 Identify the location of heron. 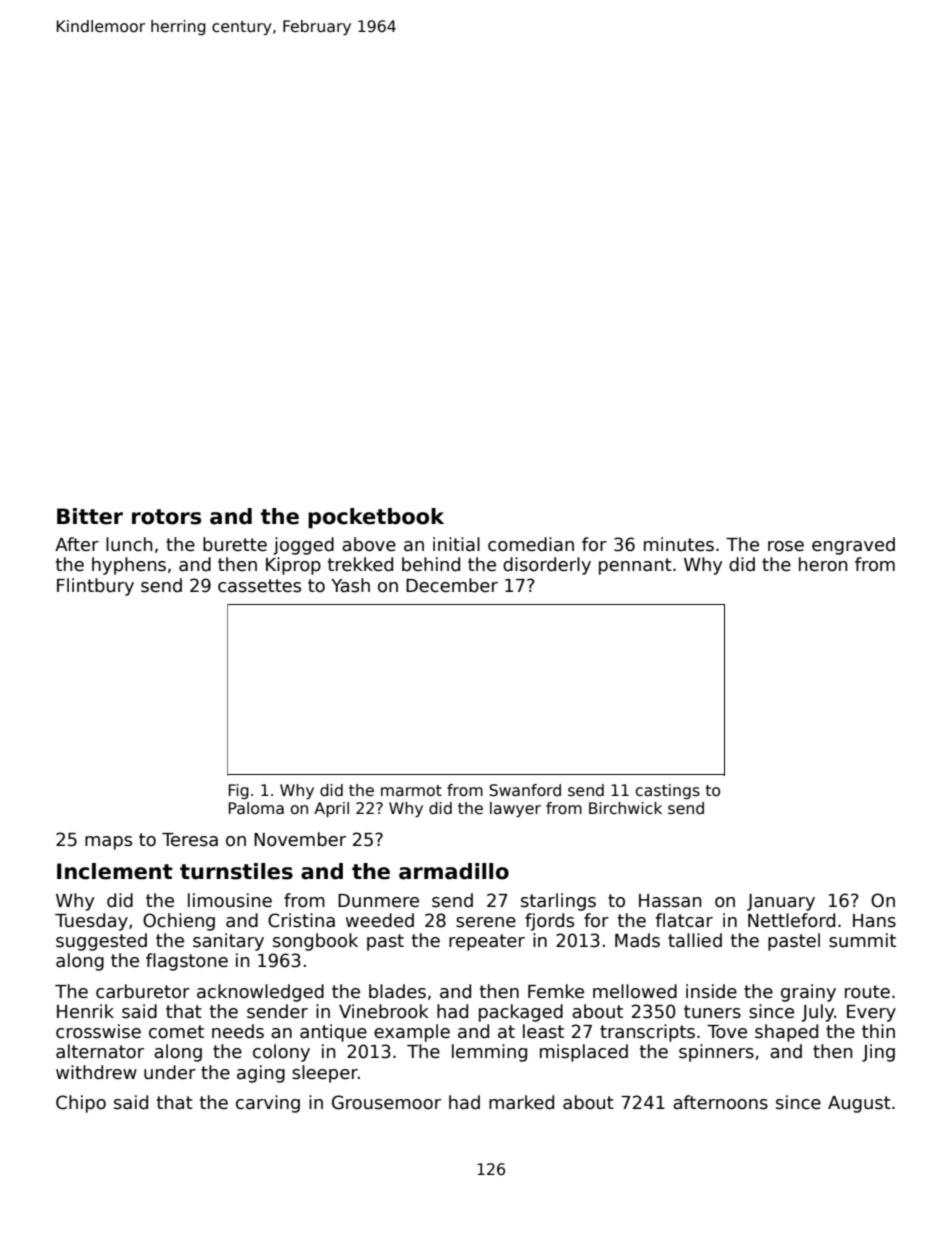
(823, 564).
